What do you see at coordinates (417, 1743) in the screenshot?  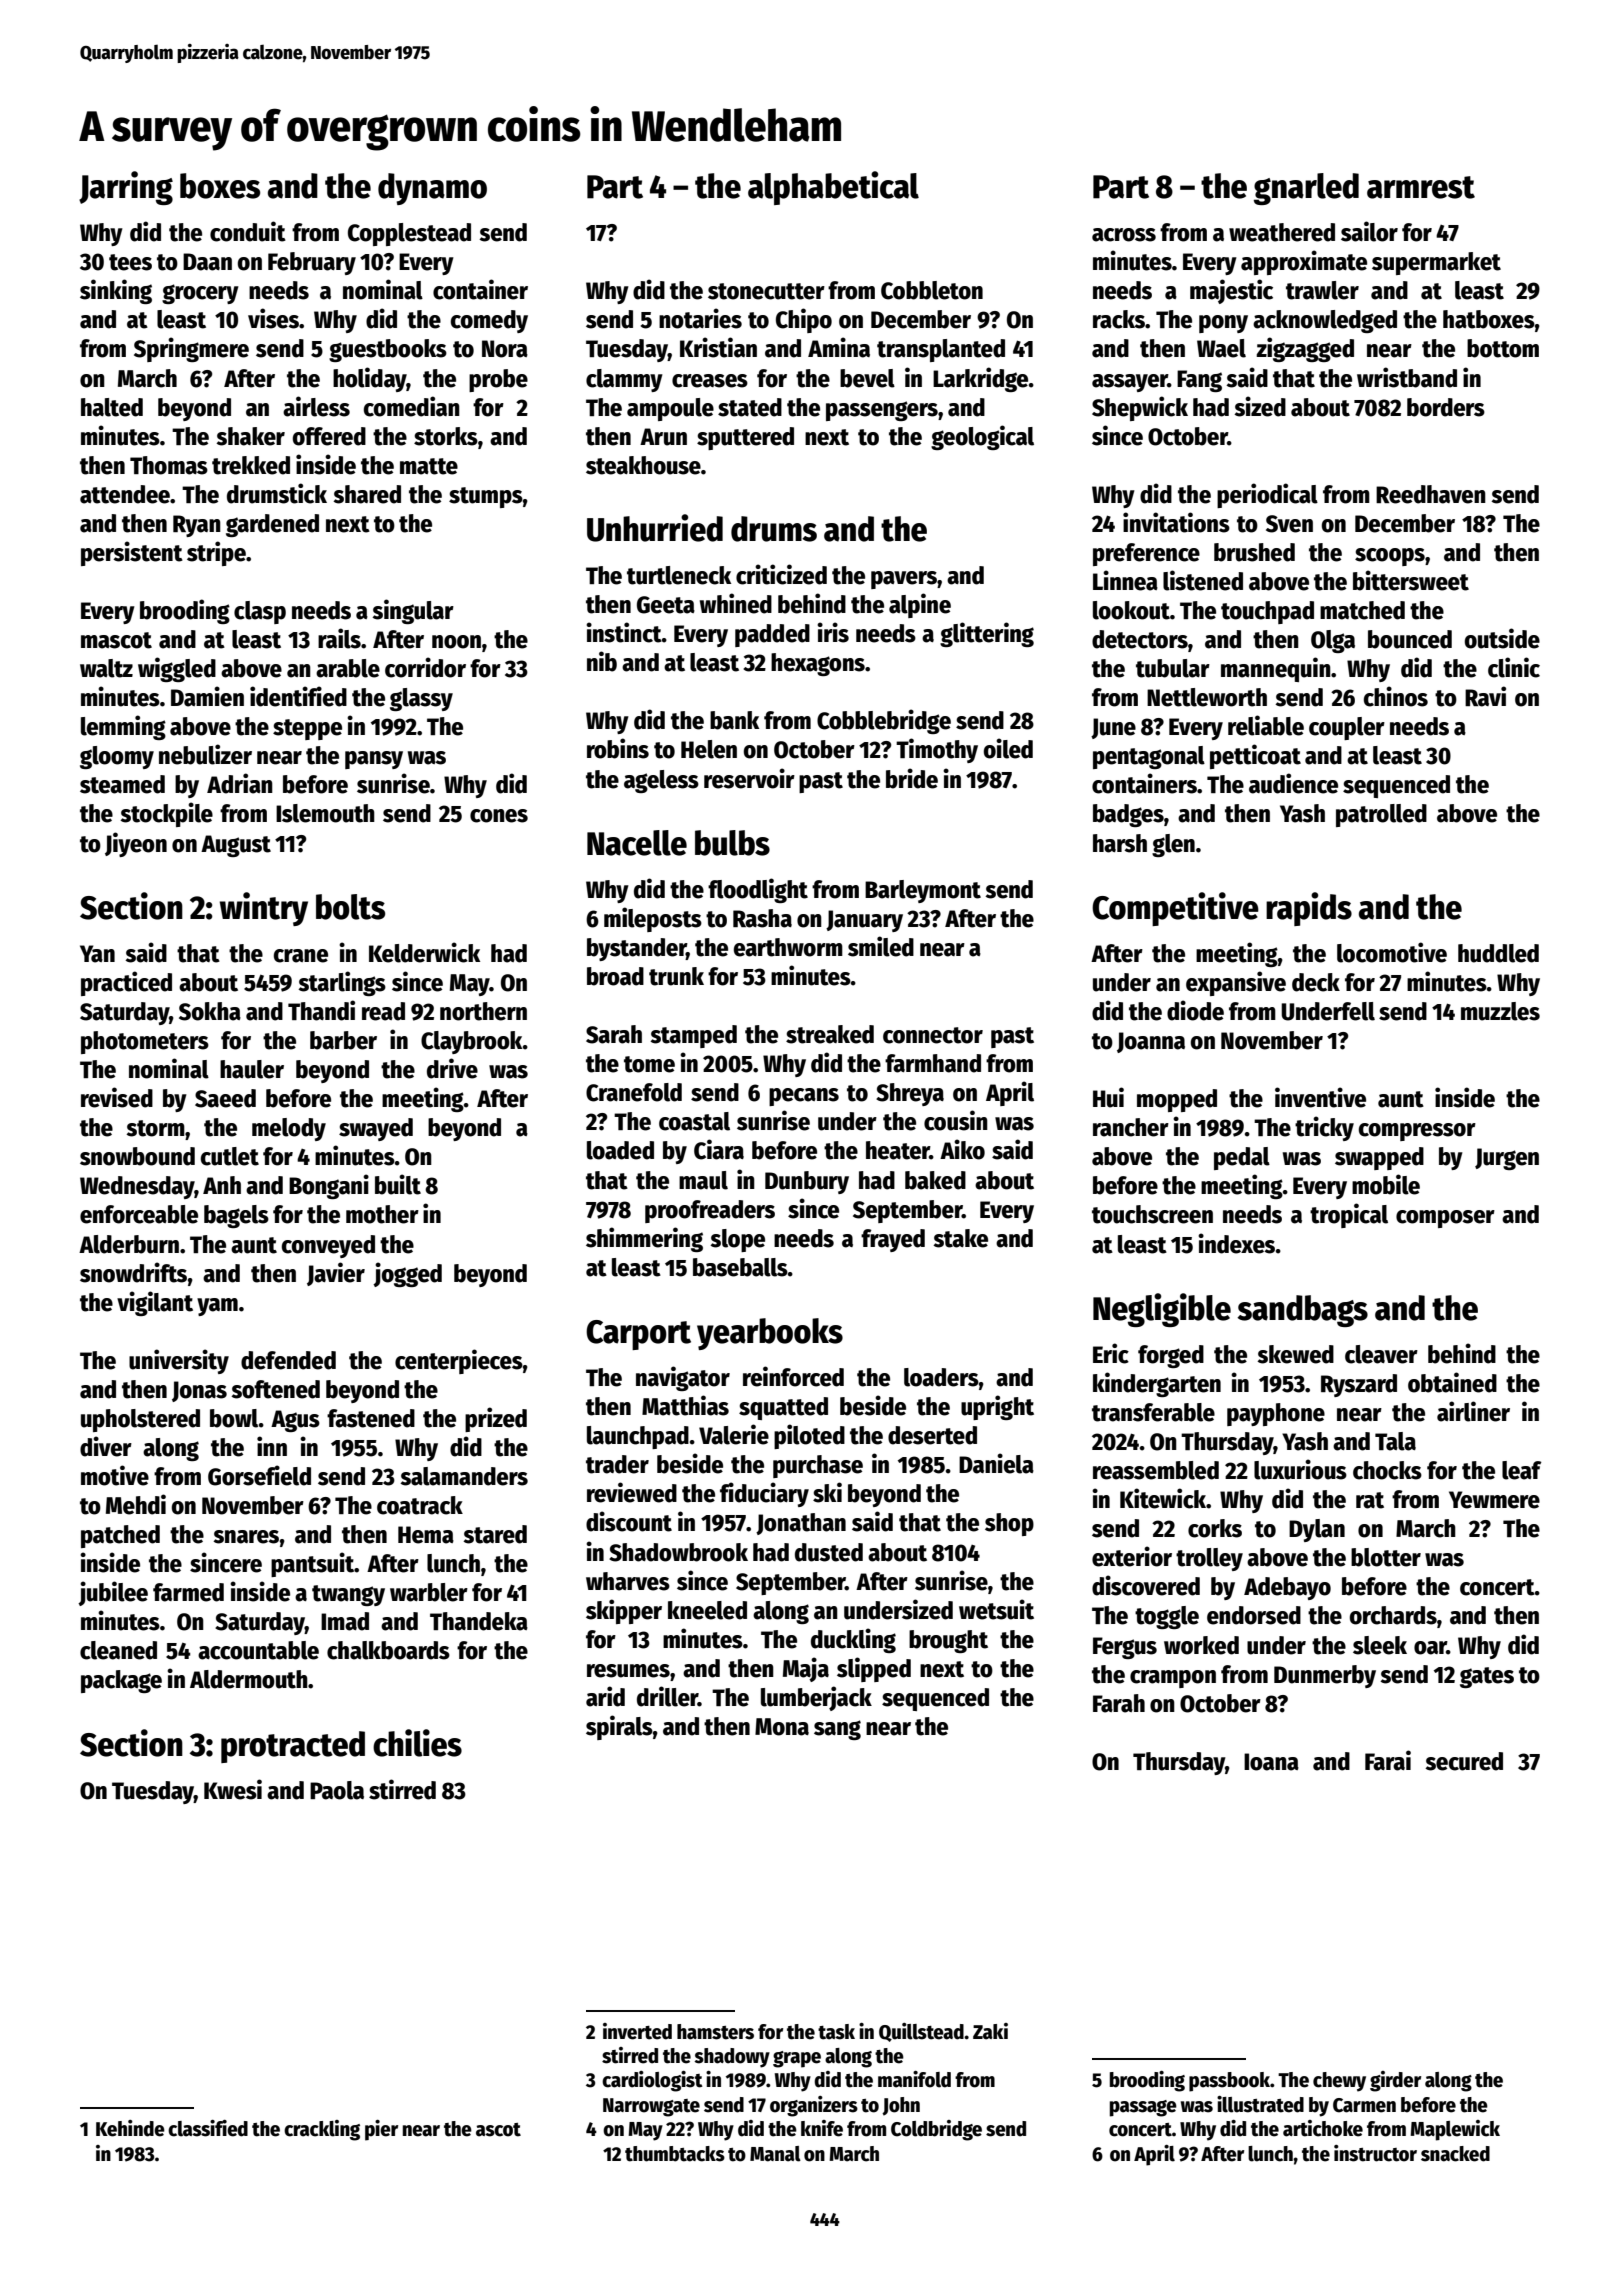 I see `chilies` at bounding box center [417, 1743].
